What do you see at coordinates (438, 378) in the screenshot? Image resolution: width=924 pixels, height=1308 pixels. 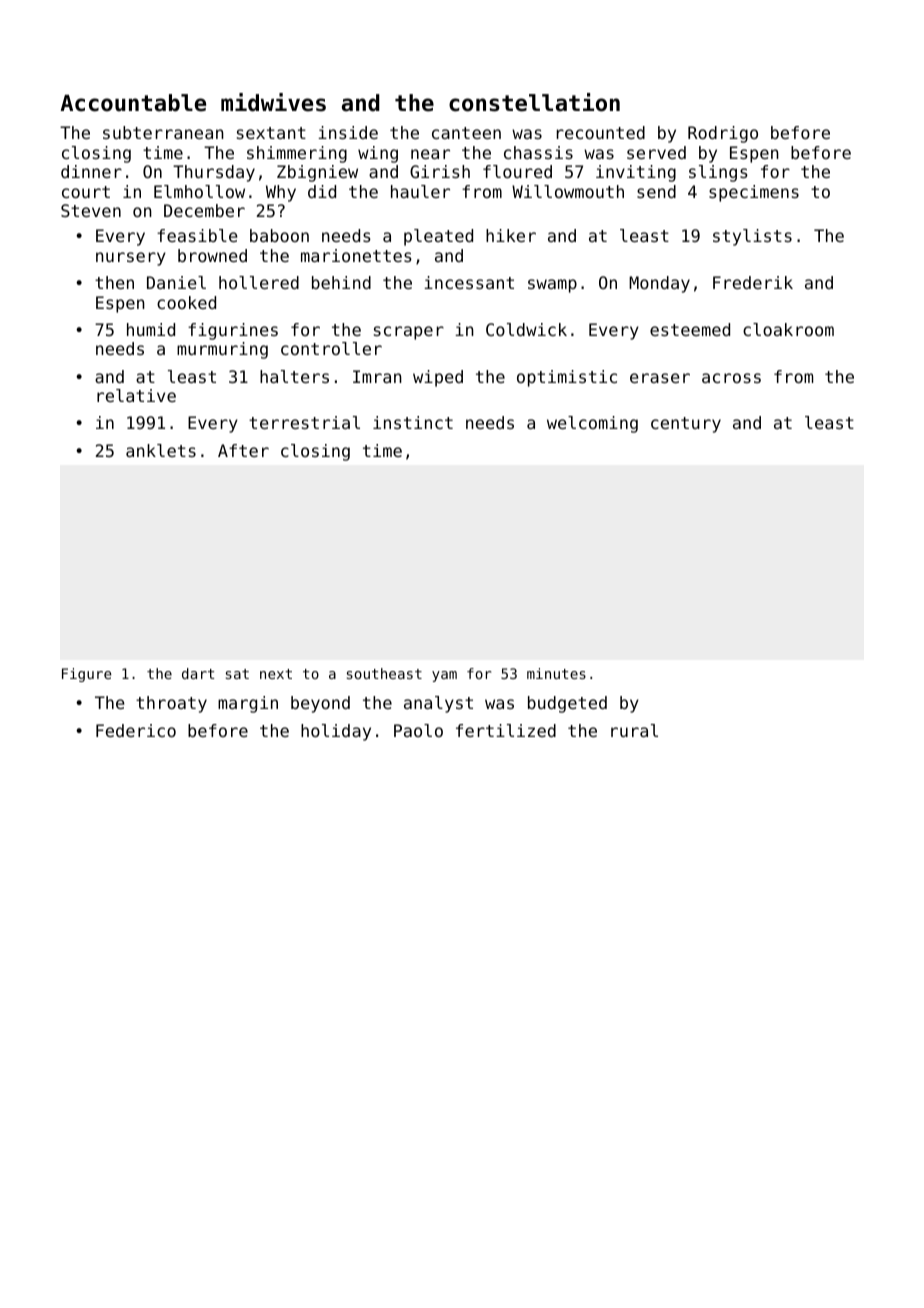 I see `wiped` at bounding box center [438, 378].
